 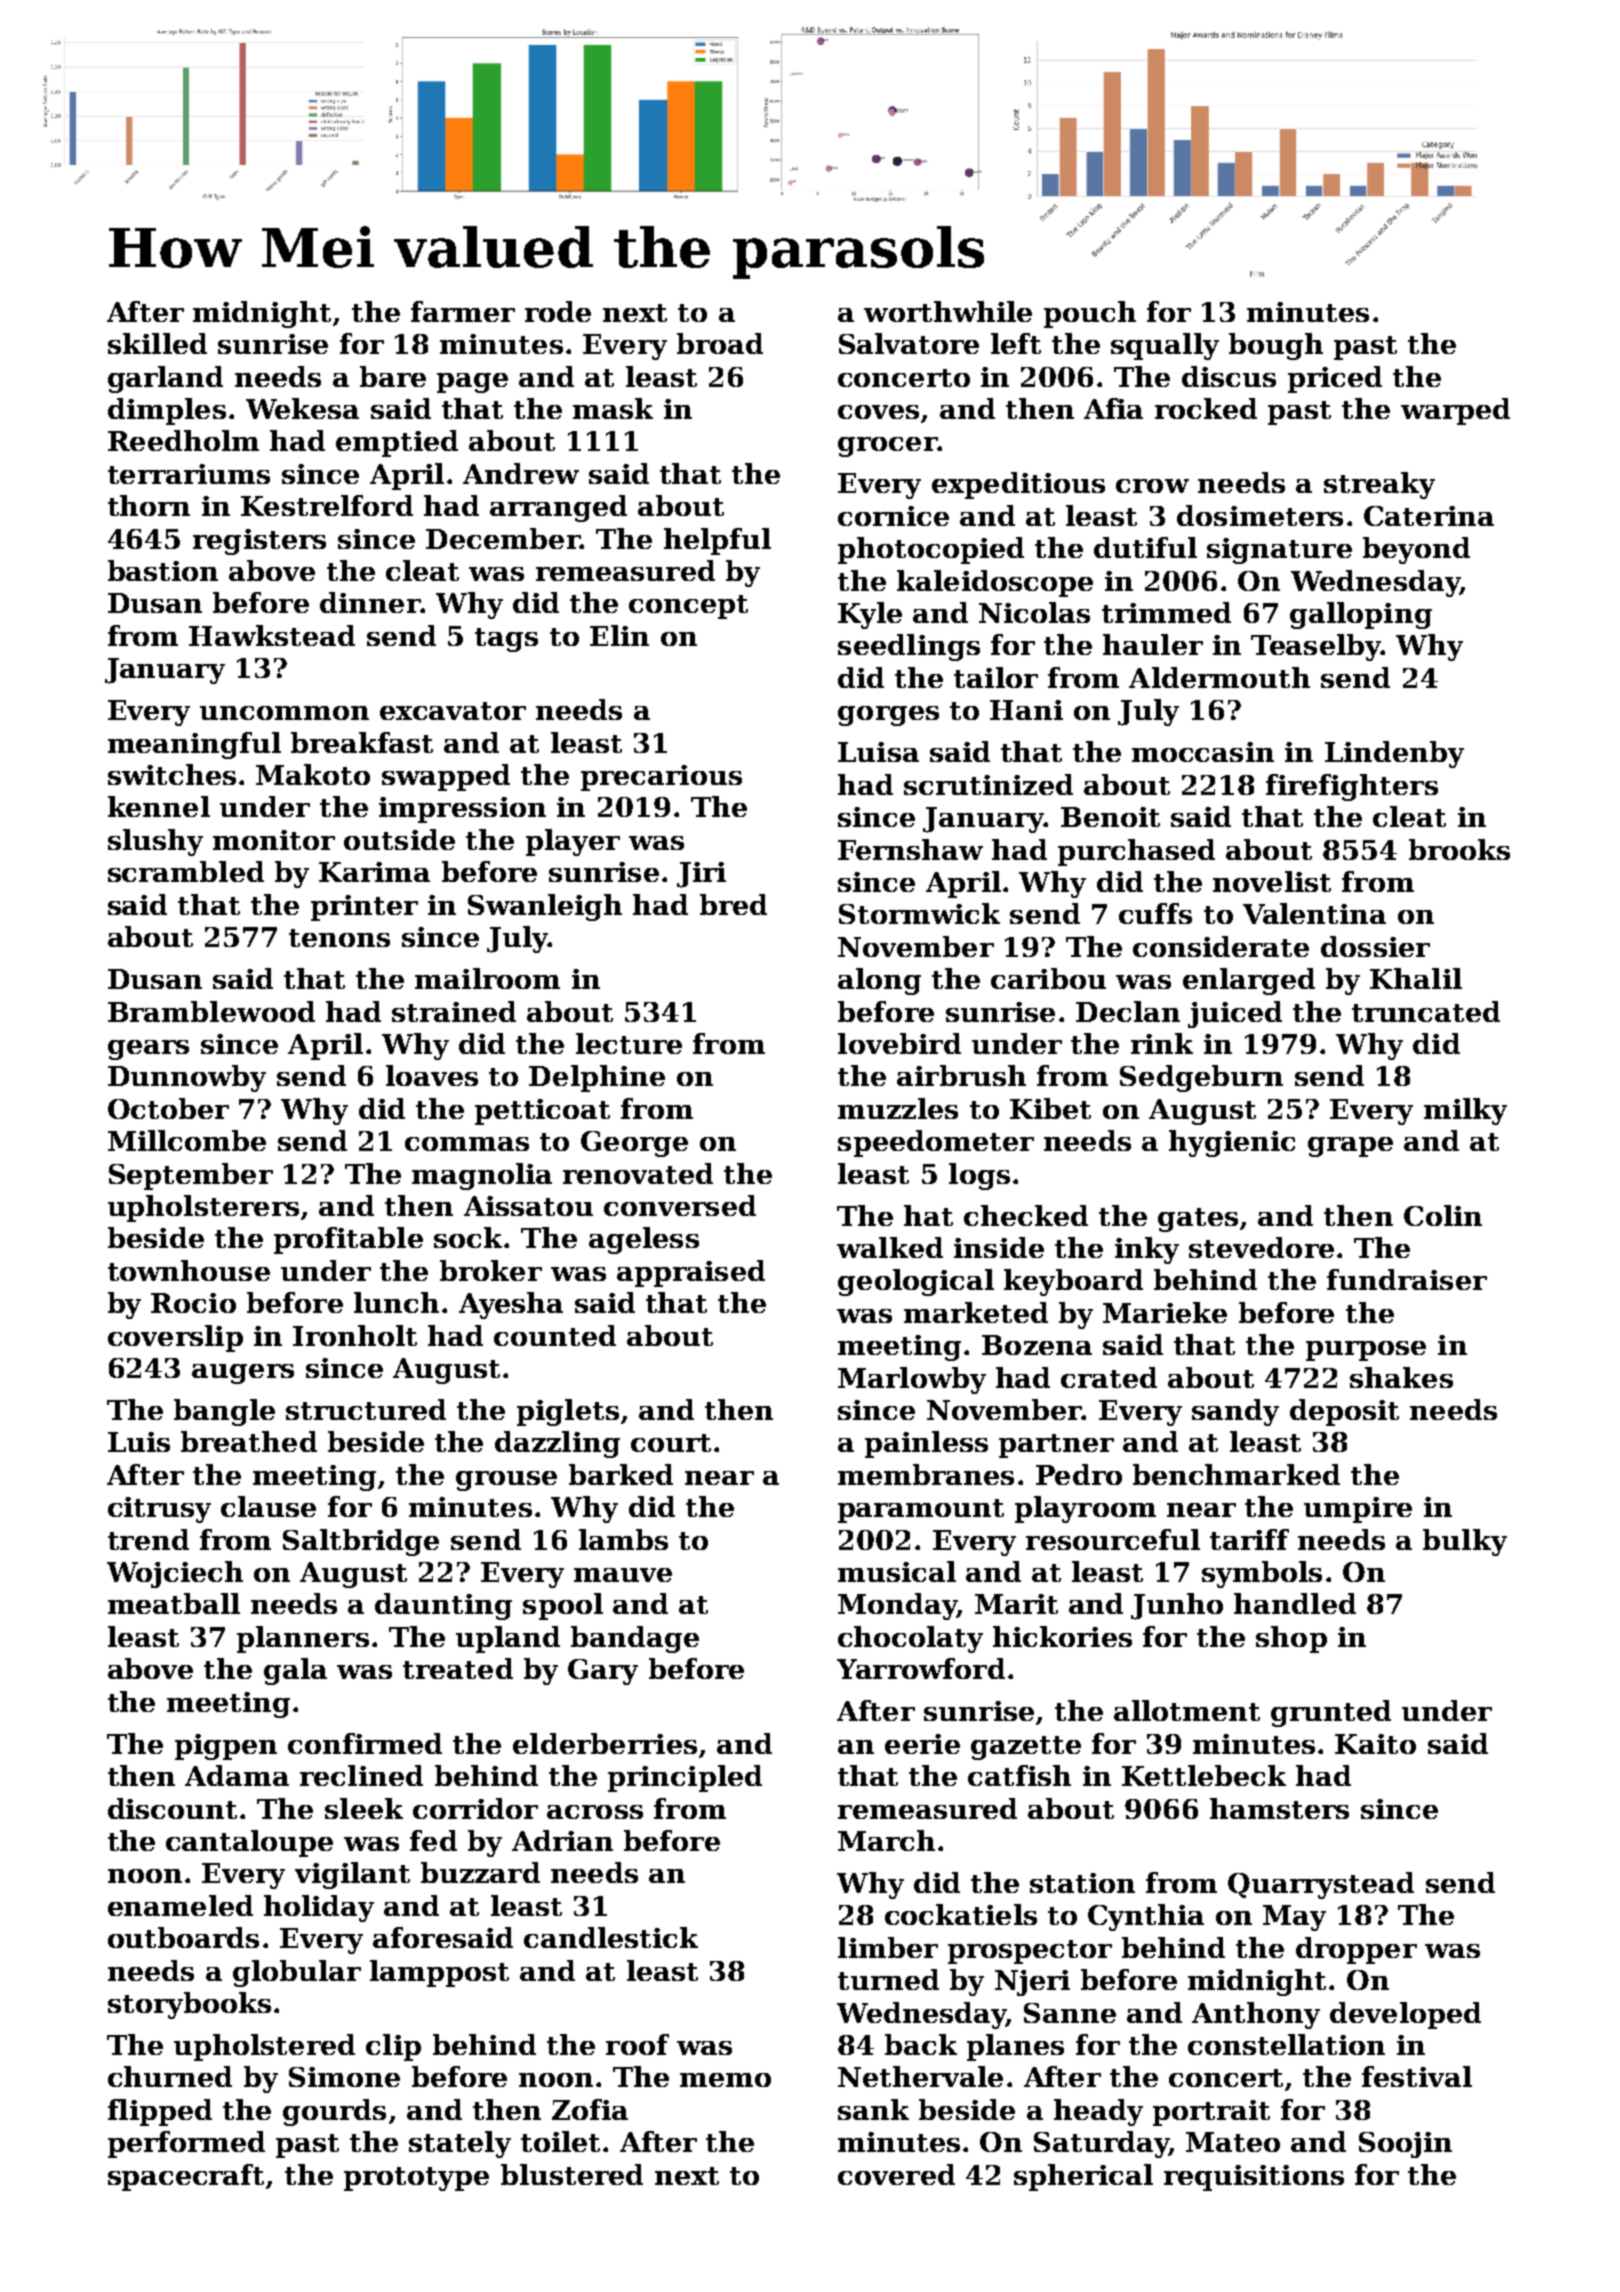 I want to click on paramount, so click(x=921, y=1511).
